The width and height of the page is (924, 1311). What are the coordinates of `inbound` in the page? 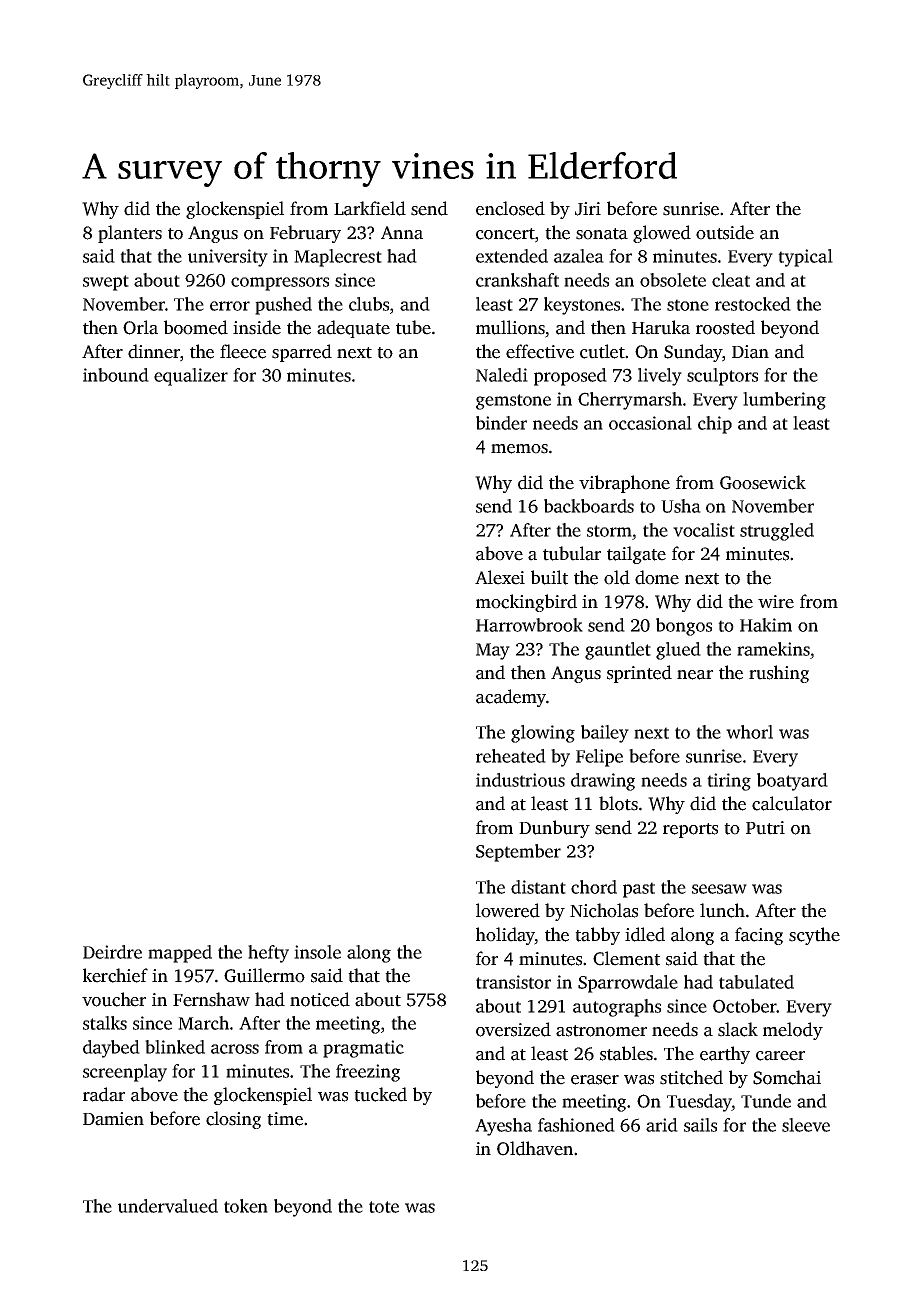 It's located at (116, 375).
